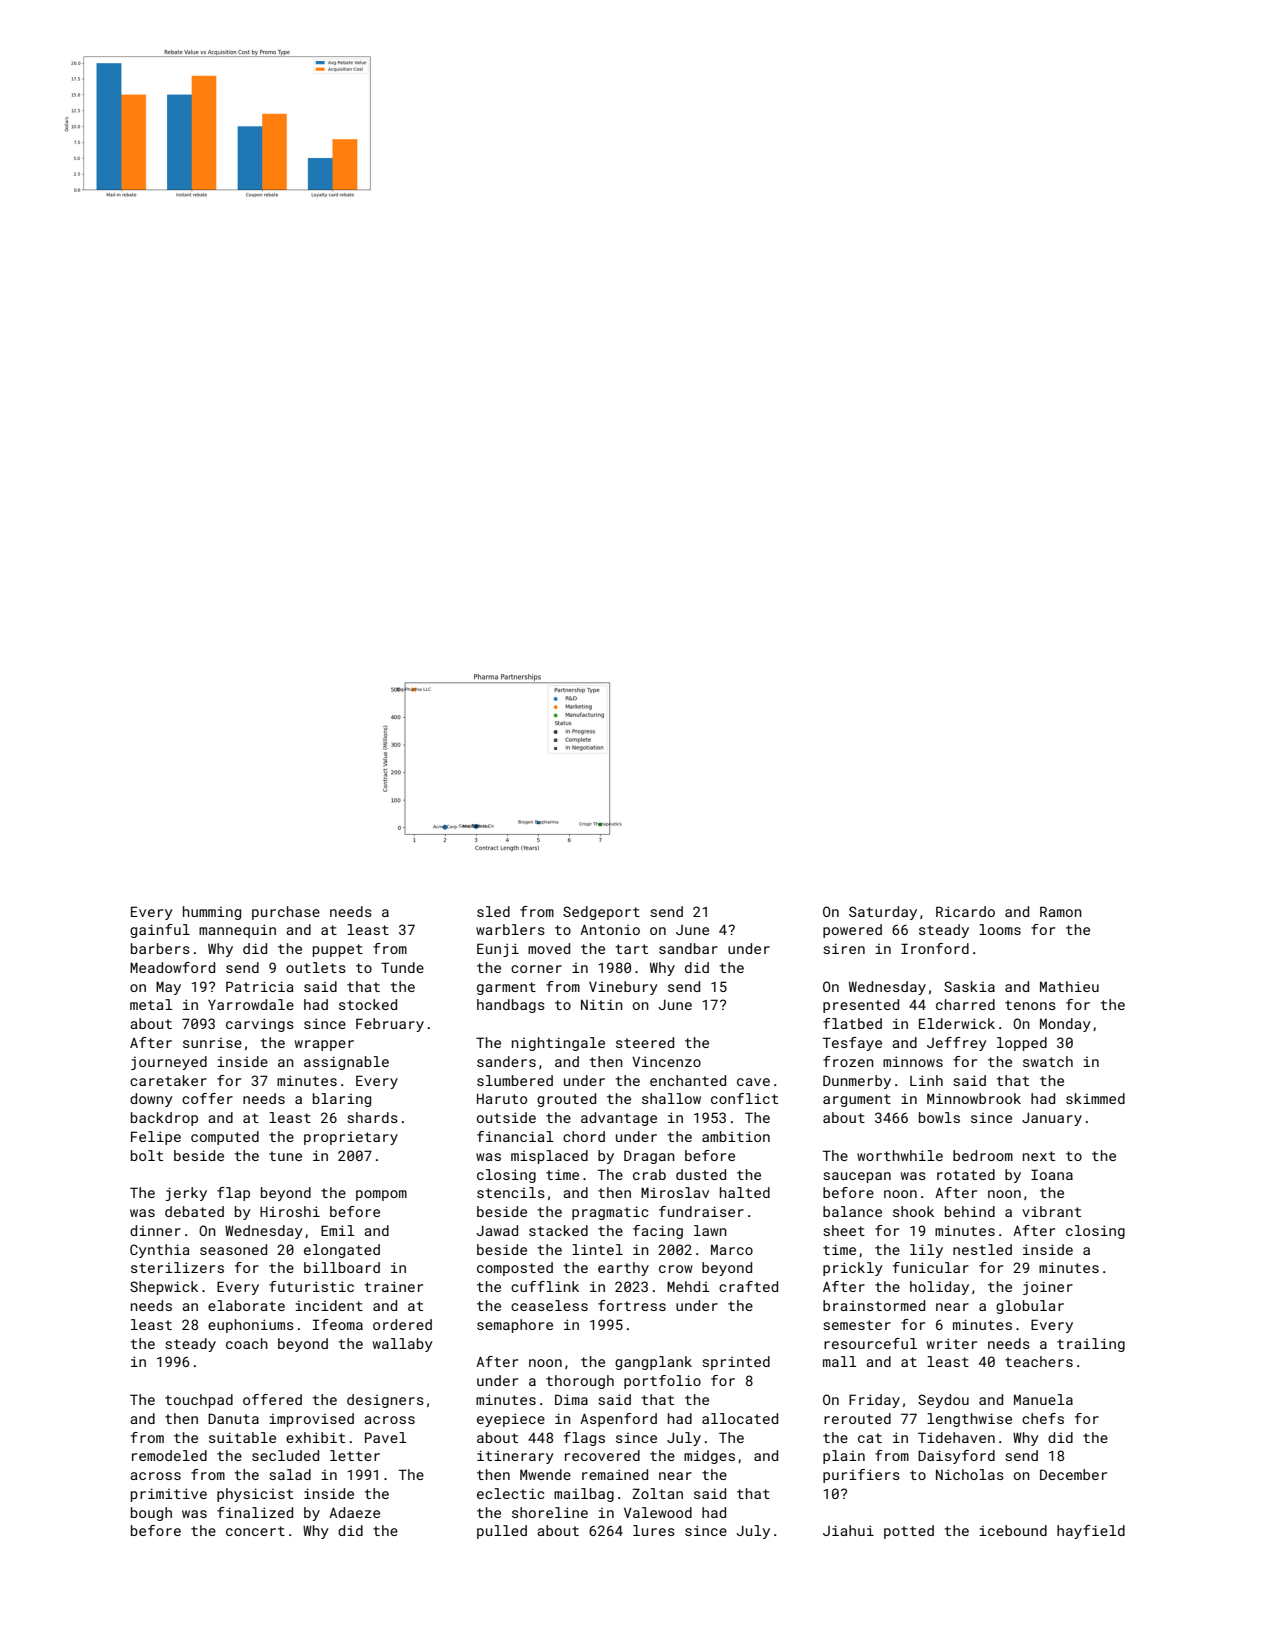 This image has width=1263, height=1635. I want to click on tune, so click(285, 1156).
